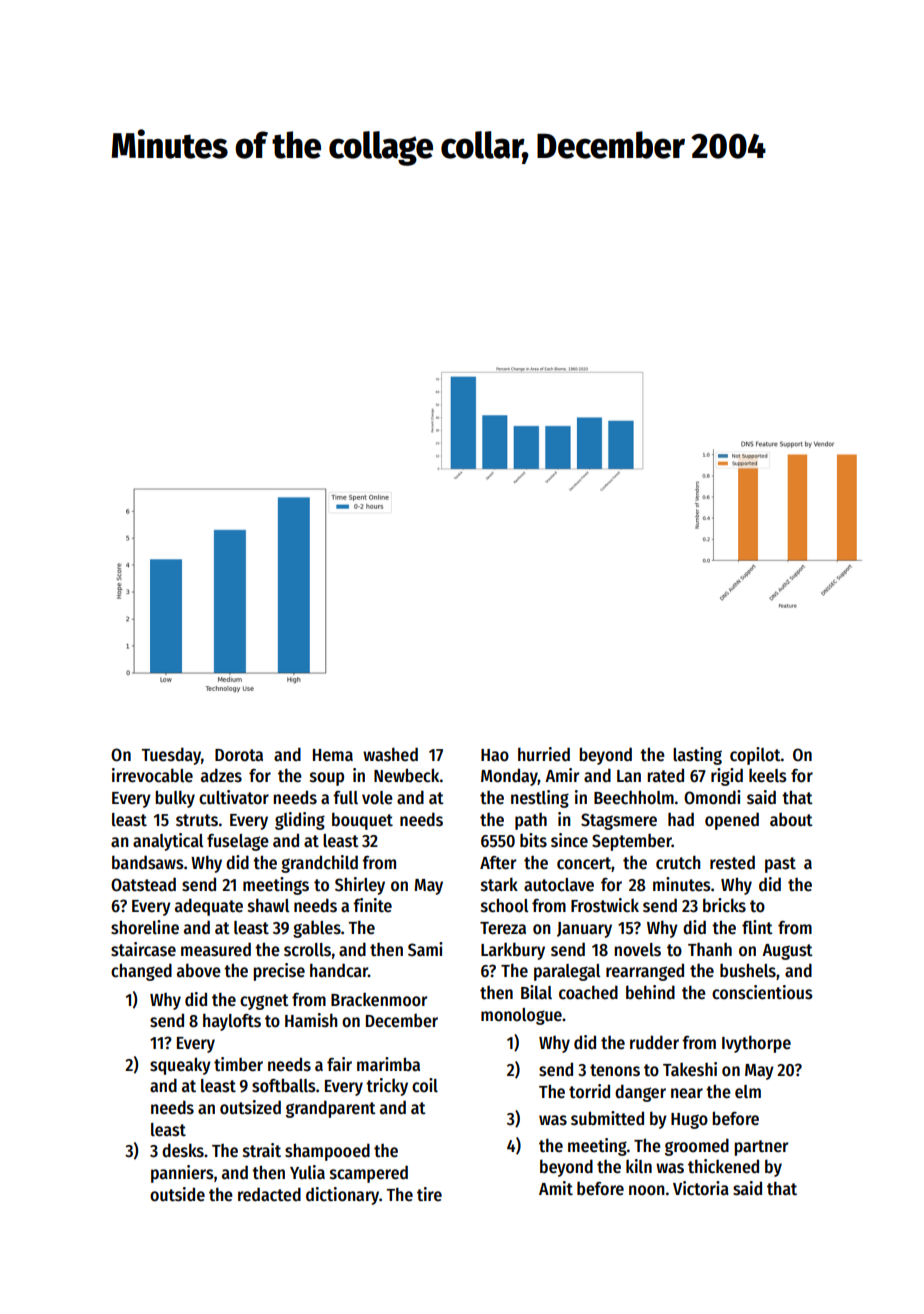 The width and height of the page is (924, 1314). Describe the element at coordinates (369, 1174) in the page. I see `scampered` at that location.
